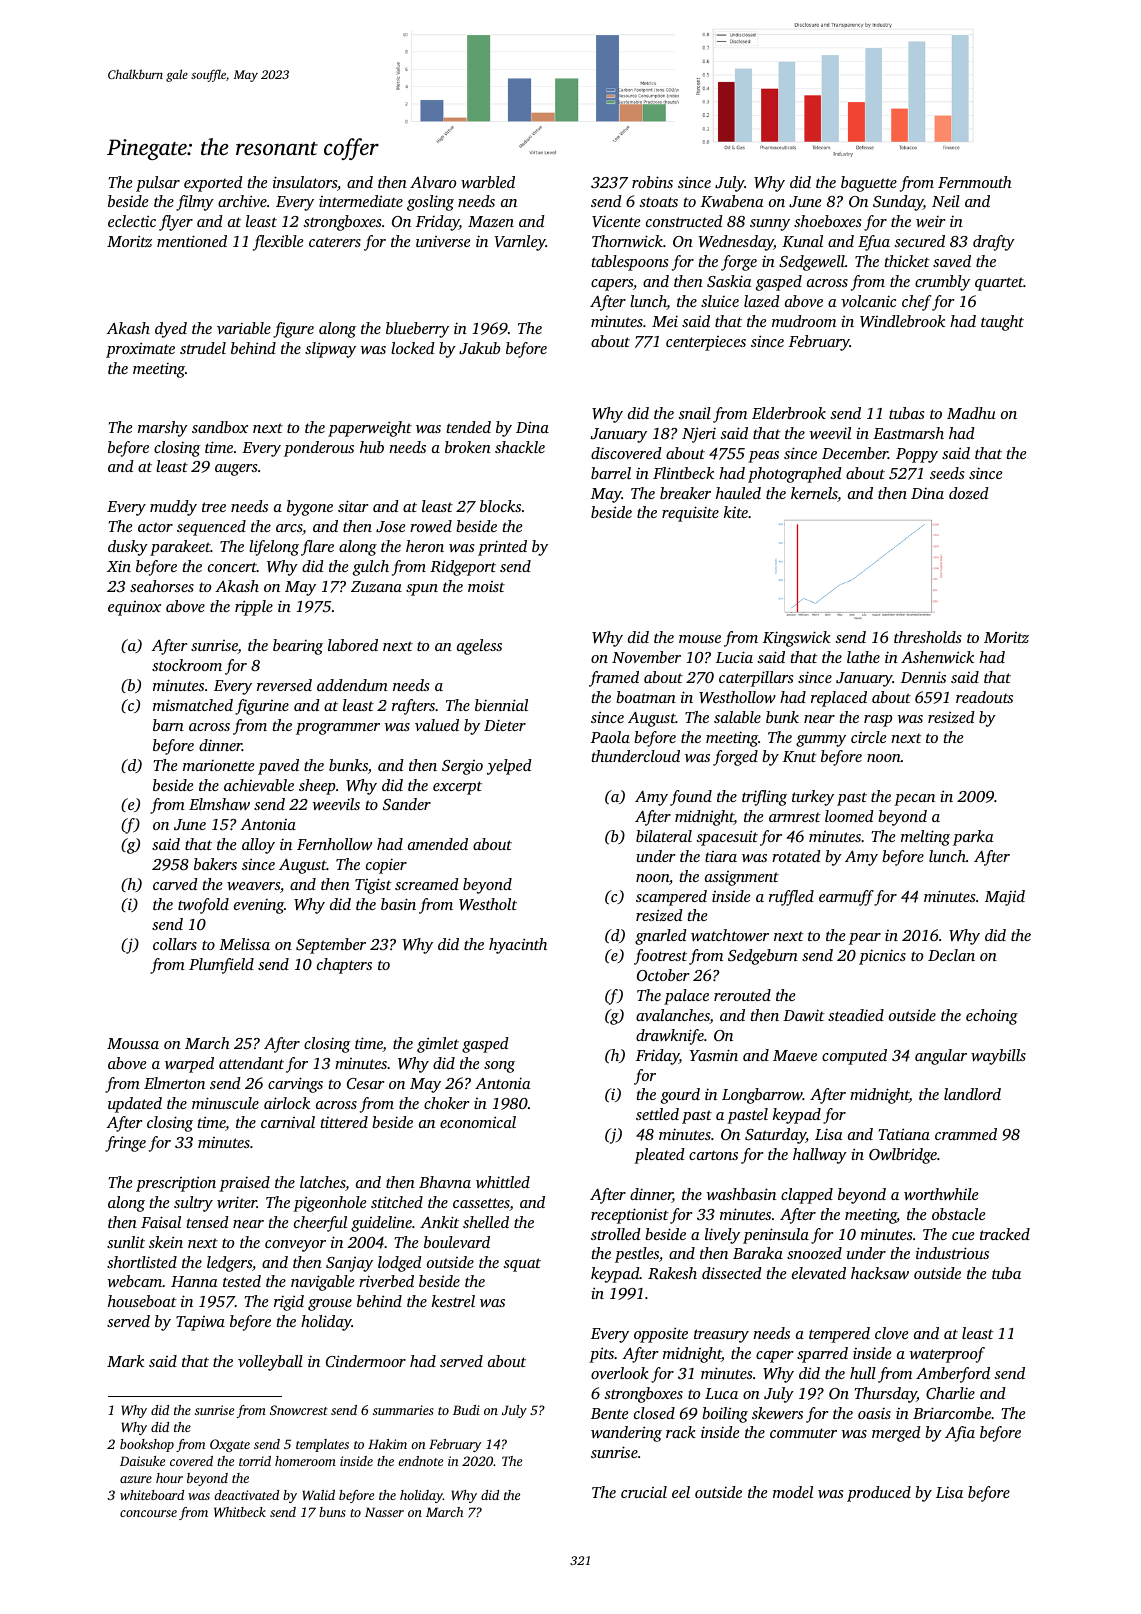  I want to click on eel, so click(681, 1492).
